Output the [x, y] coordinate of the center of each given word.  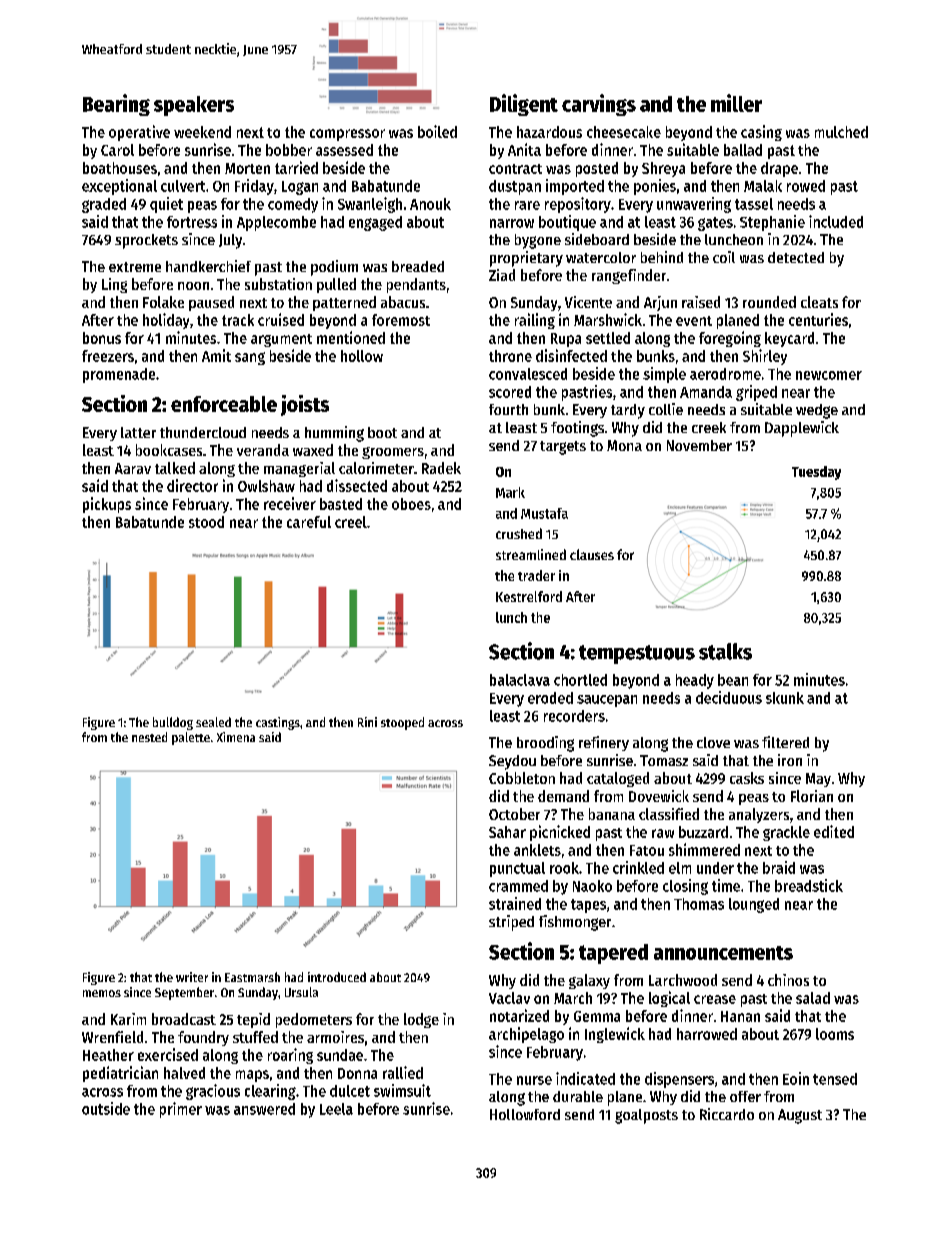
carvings [599, 105]
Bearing [116, 105]
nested [149, 737]
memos [102, 993]
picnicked [560, 833]
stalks [725, 651]
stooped [402, 723]
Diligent [524, 105]
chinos [788, 980]
